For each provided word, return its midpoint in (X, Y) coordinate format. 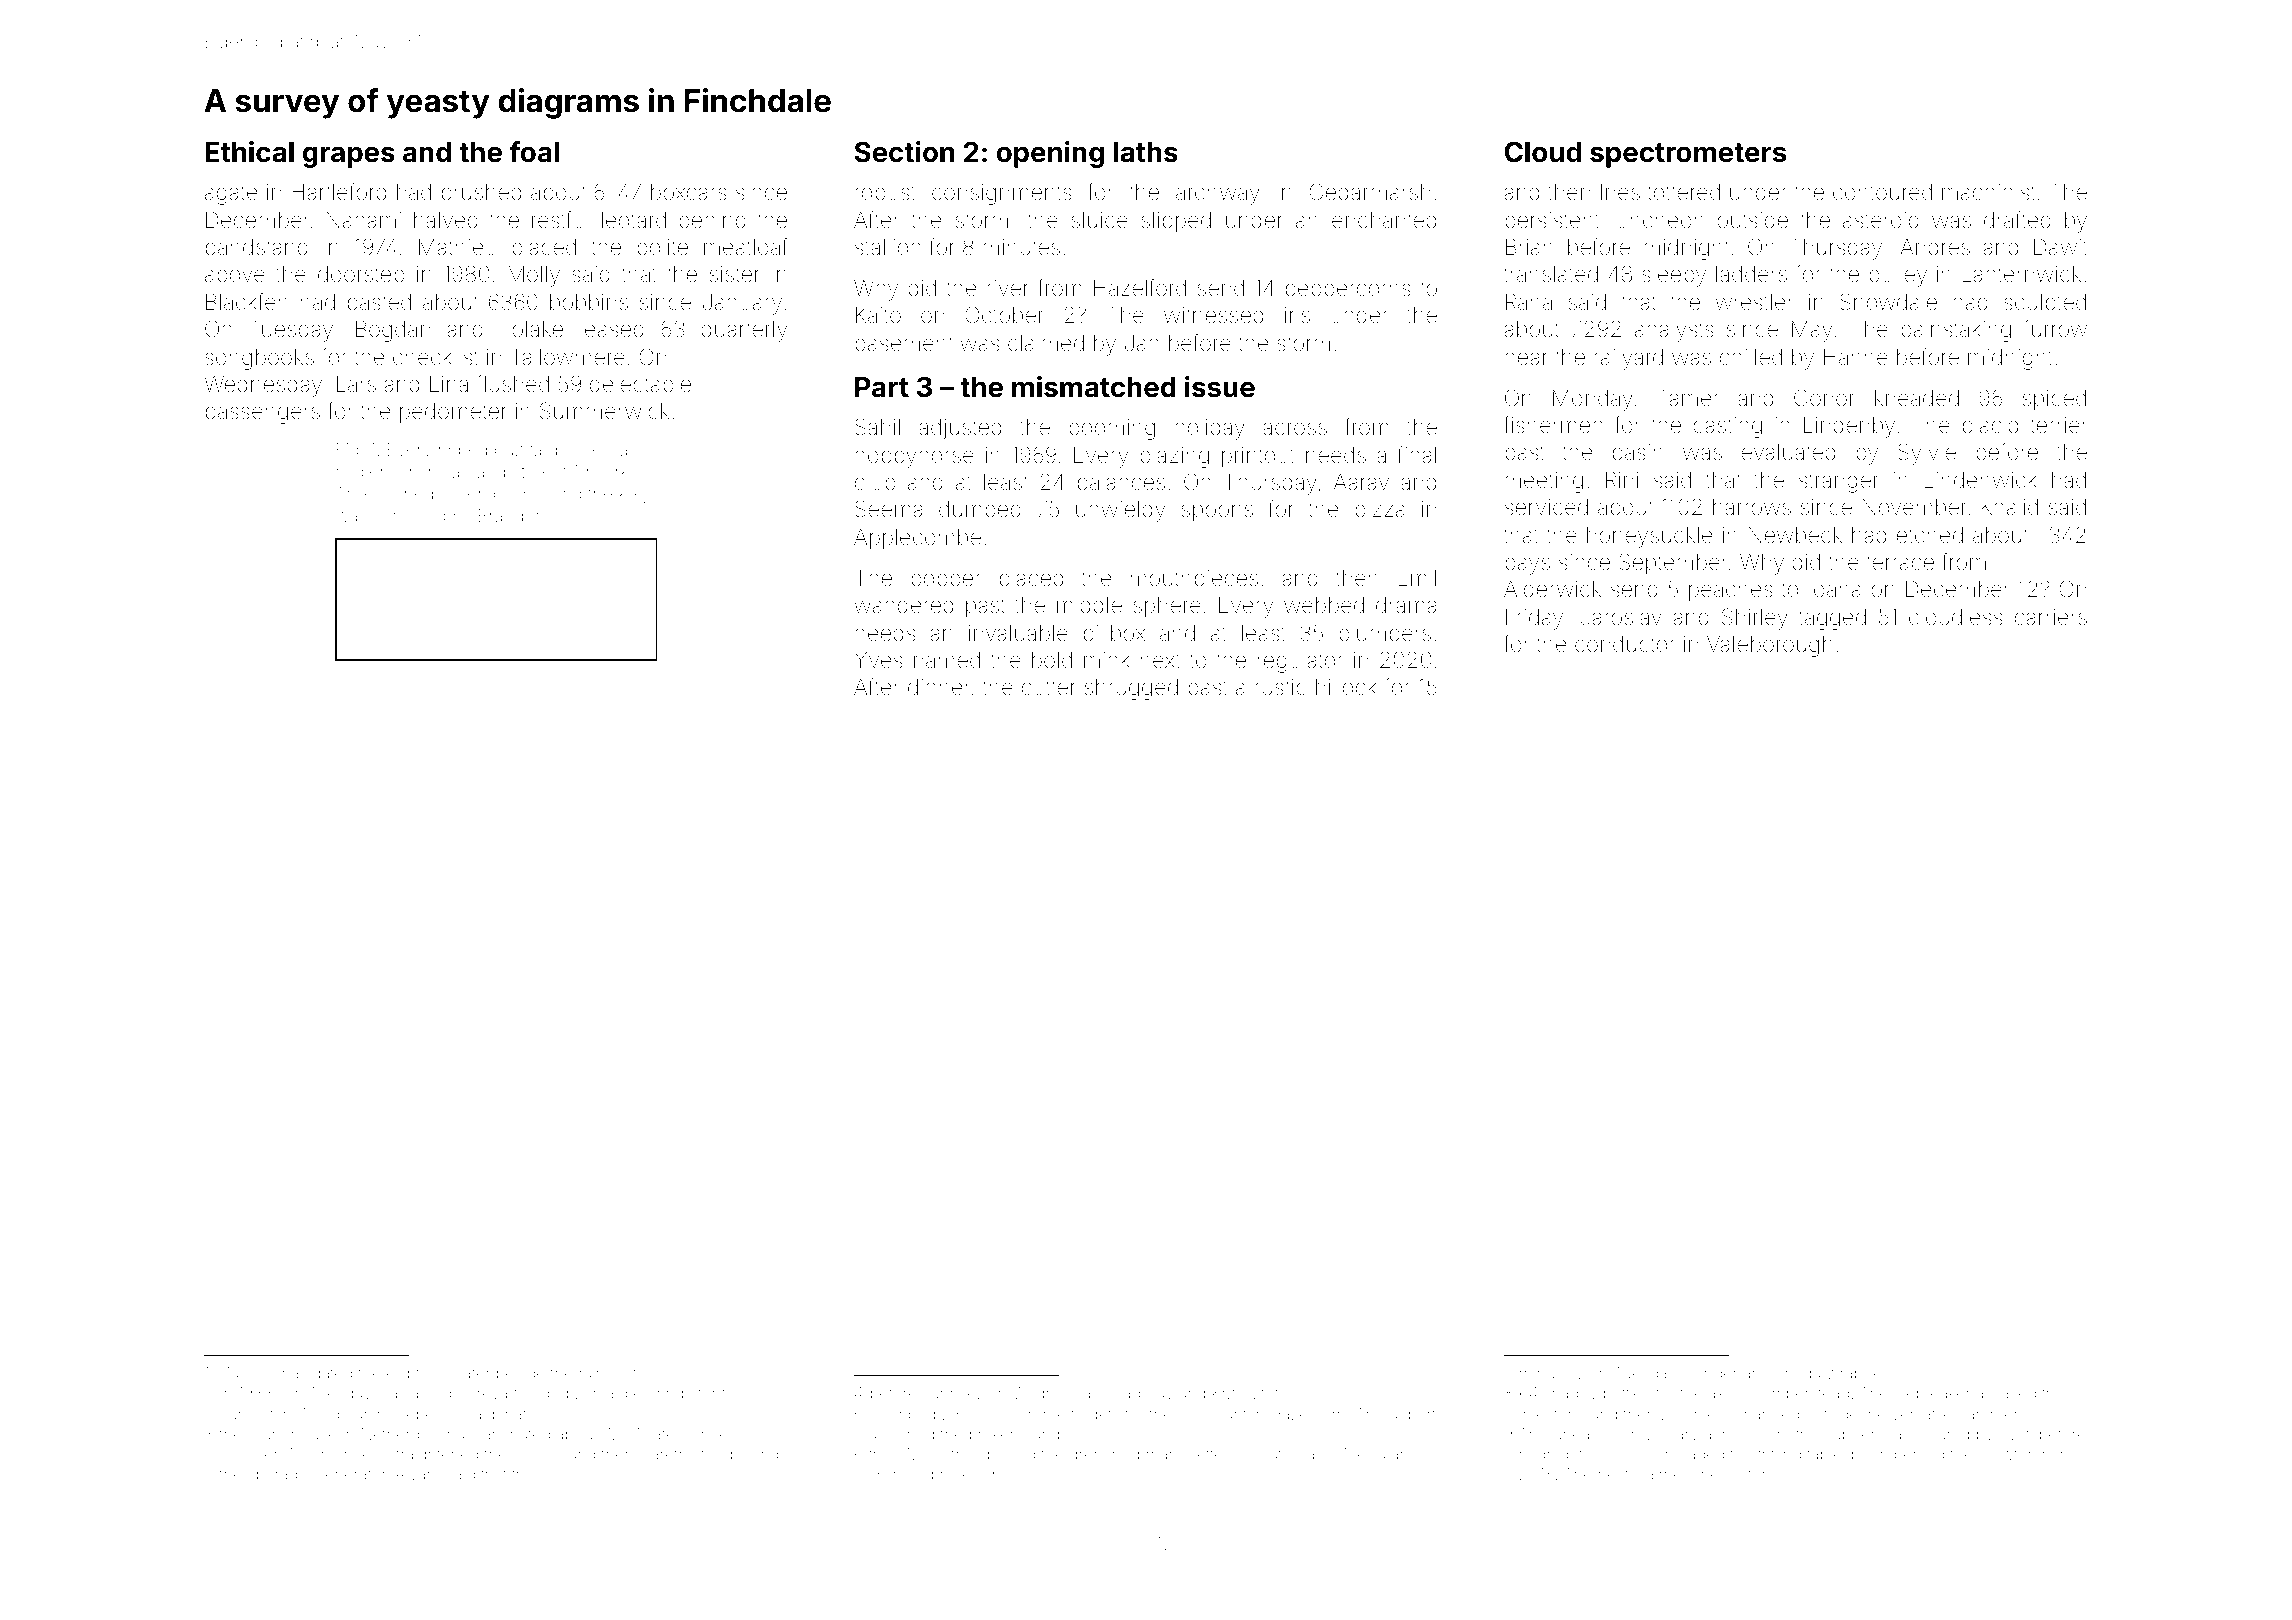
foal (534, 152)
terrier (2059, 425)
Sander (1711, 1373)
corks (616, 471)
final (1417, 455)
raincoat (608, 1373)
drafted (2017, 220)
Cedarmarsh (1370, 192)
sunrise (949, 1393)
